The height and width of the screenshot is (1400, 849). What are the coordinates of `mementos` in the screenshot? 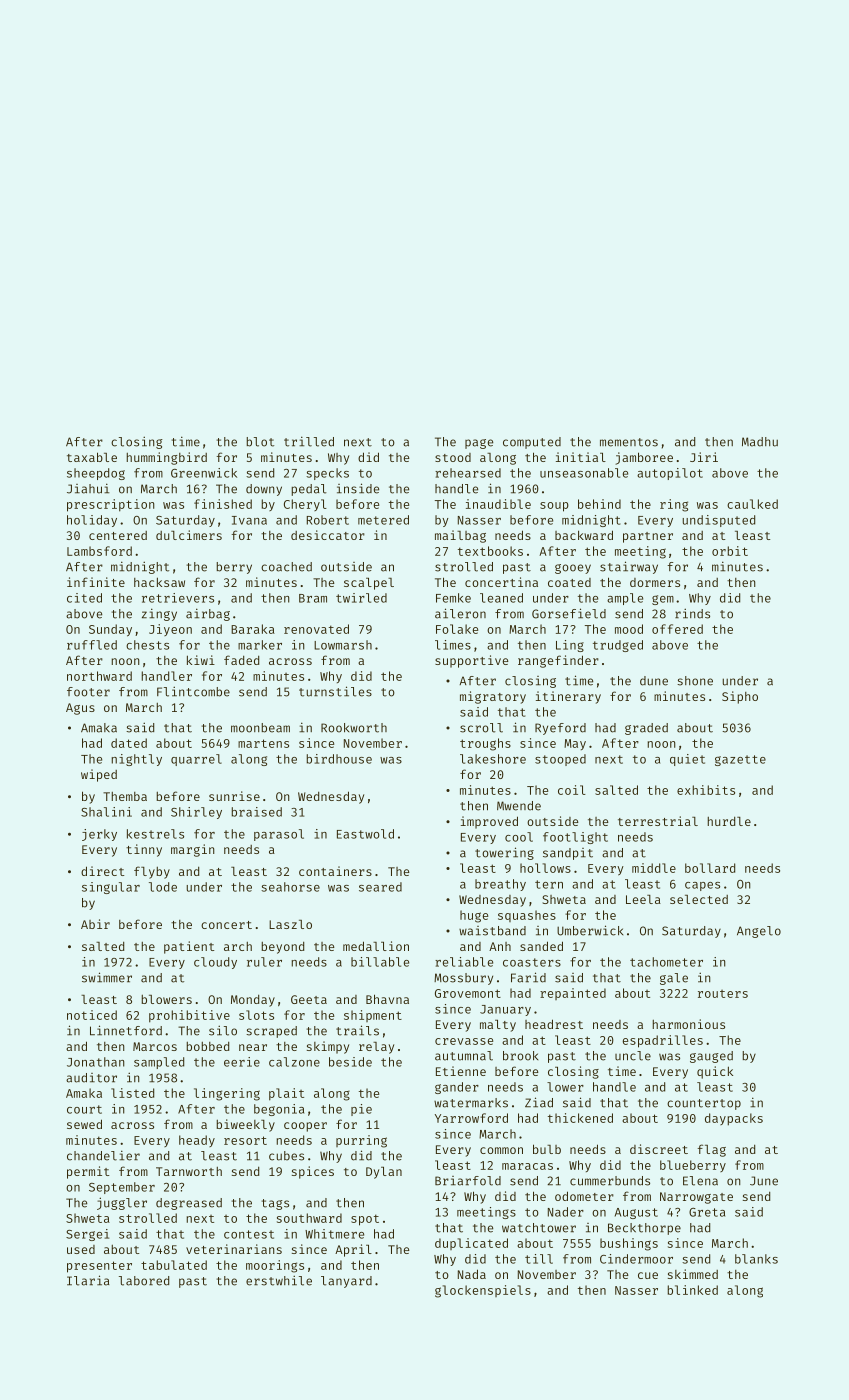 It's located at (629, 442).
